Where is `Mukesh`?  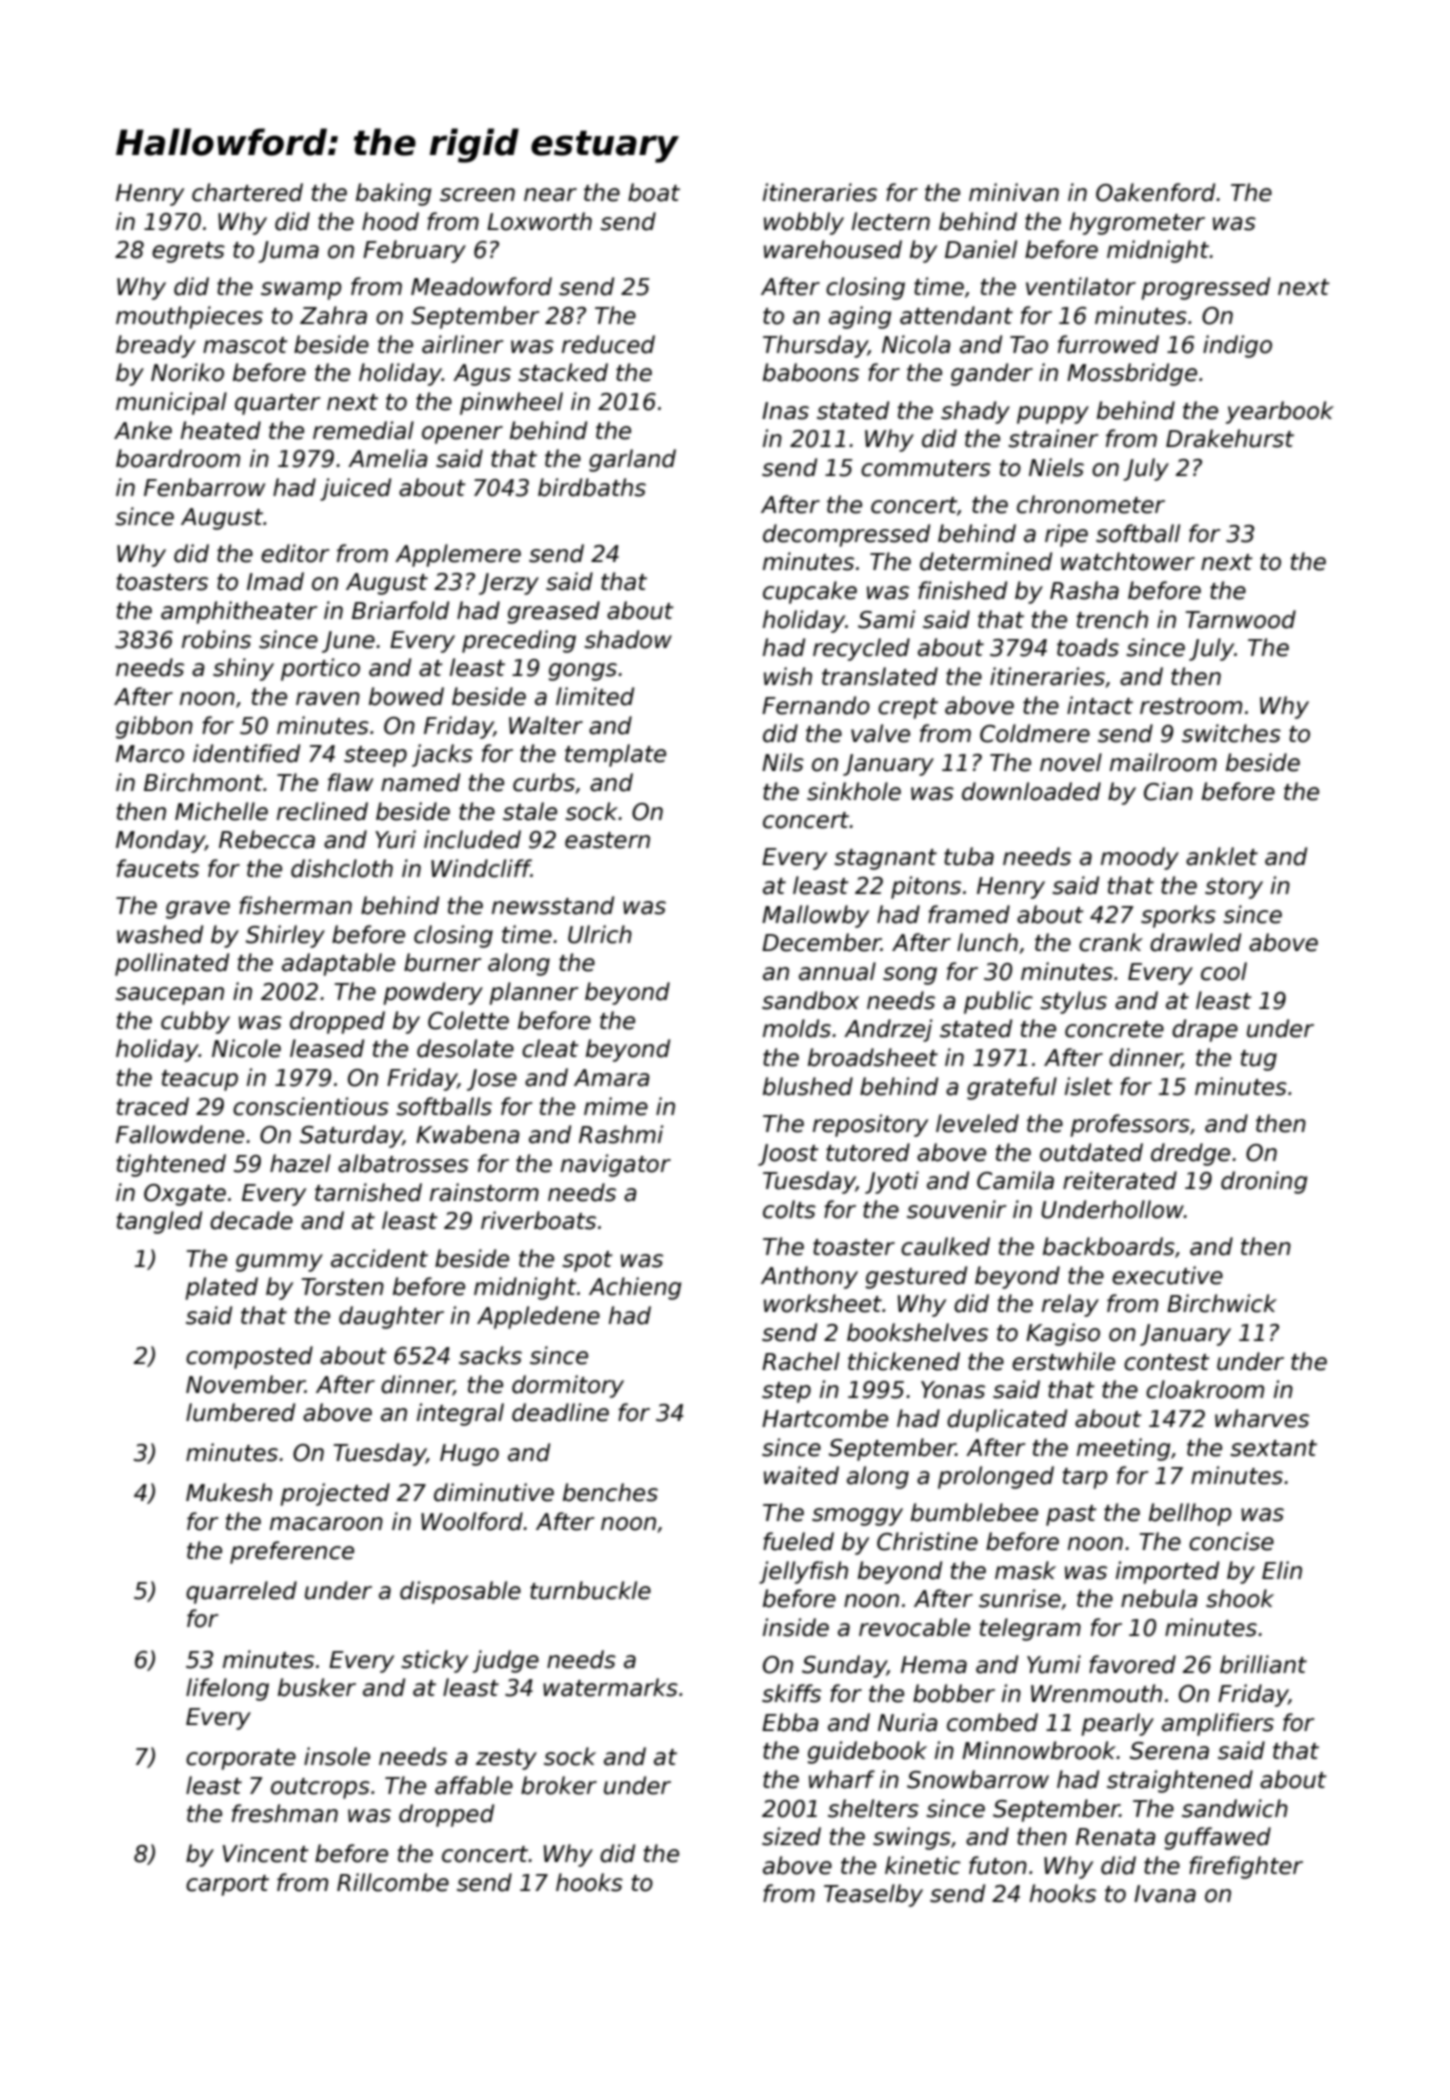
Mukesh is located at coordinates (229, 1492).
